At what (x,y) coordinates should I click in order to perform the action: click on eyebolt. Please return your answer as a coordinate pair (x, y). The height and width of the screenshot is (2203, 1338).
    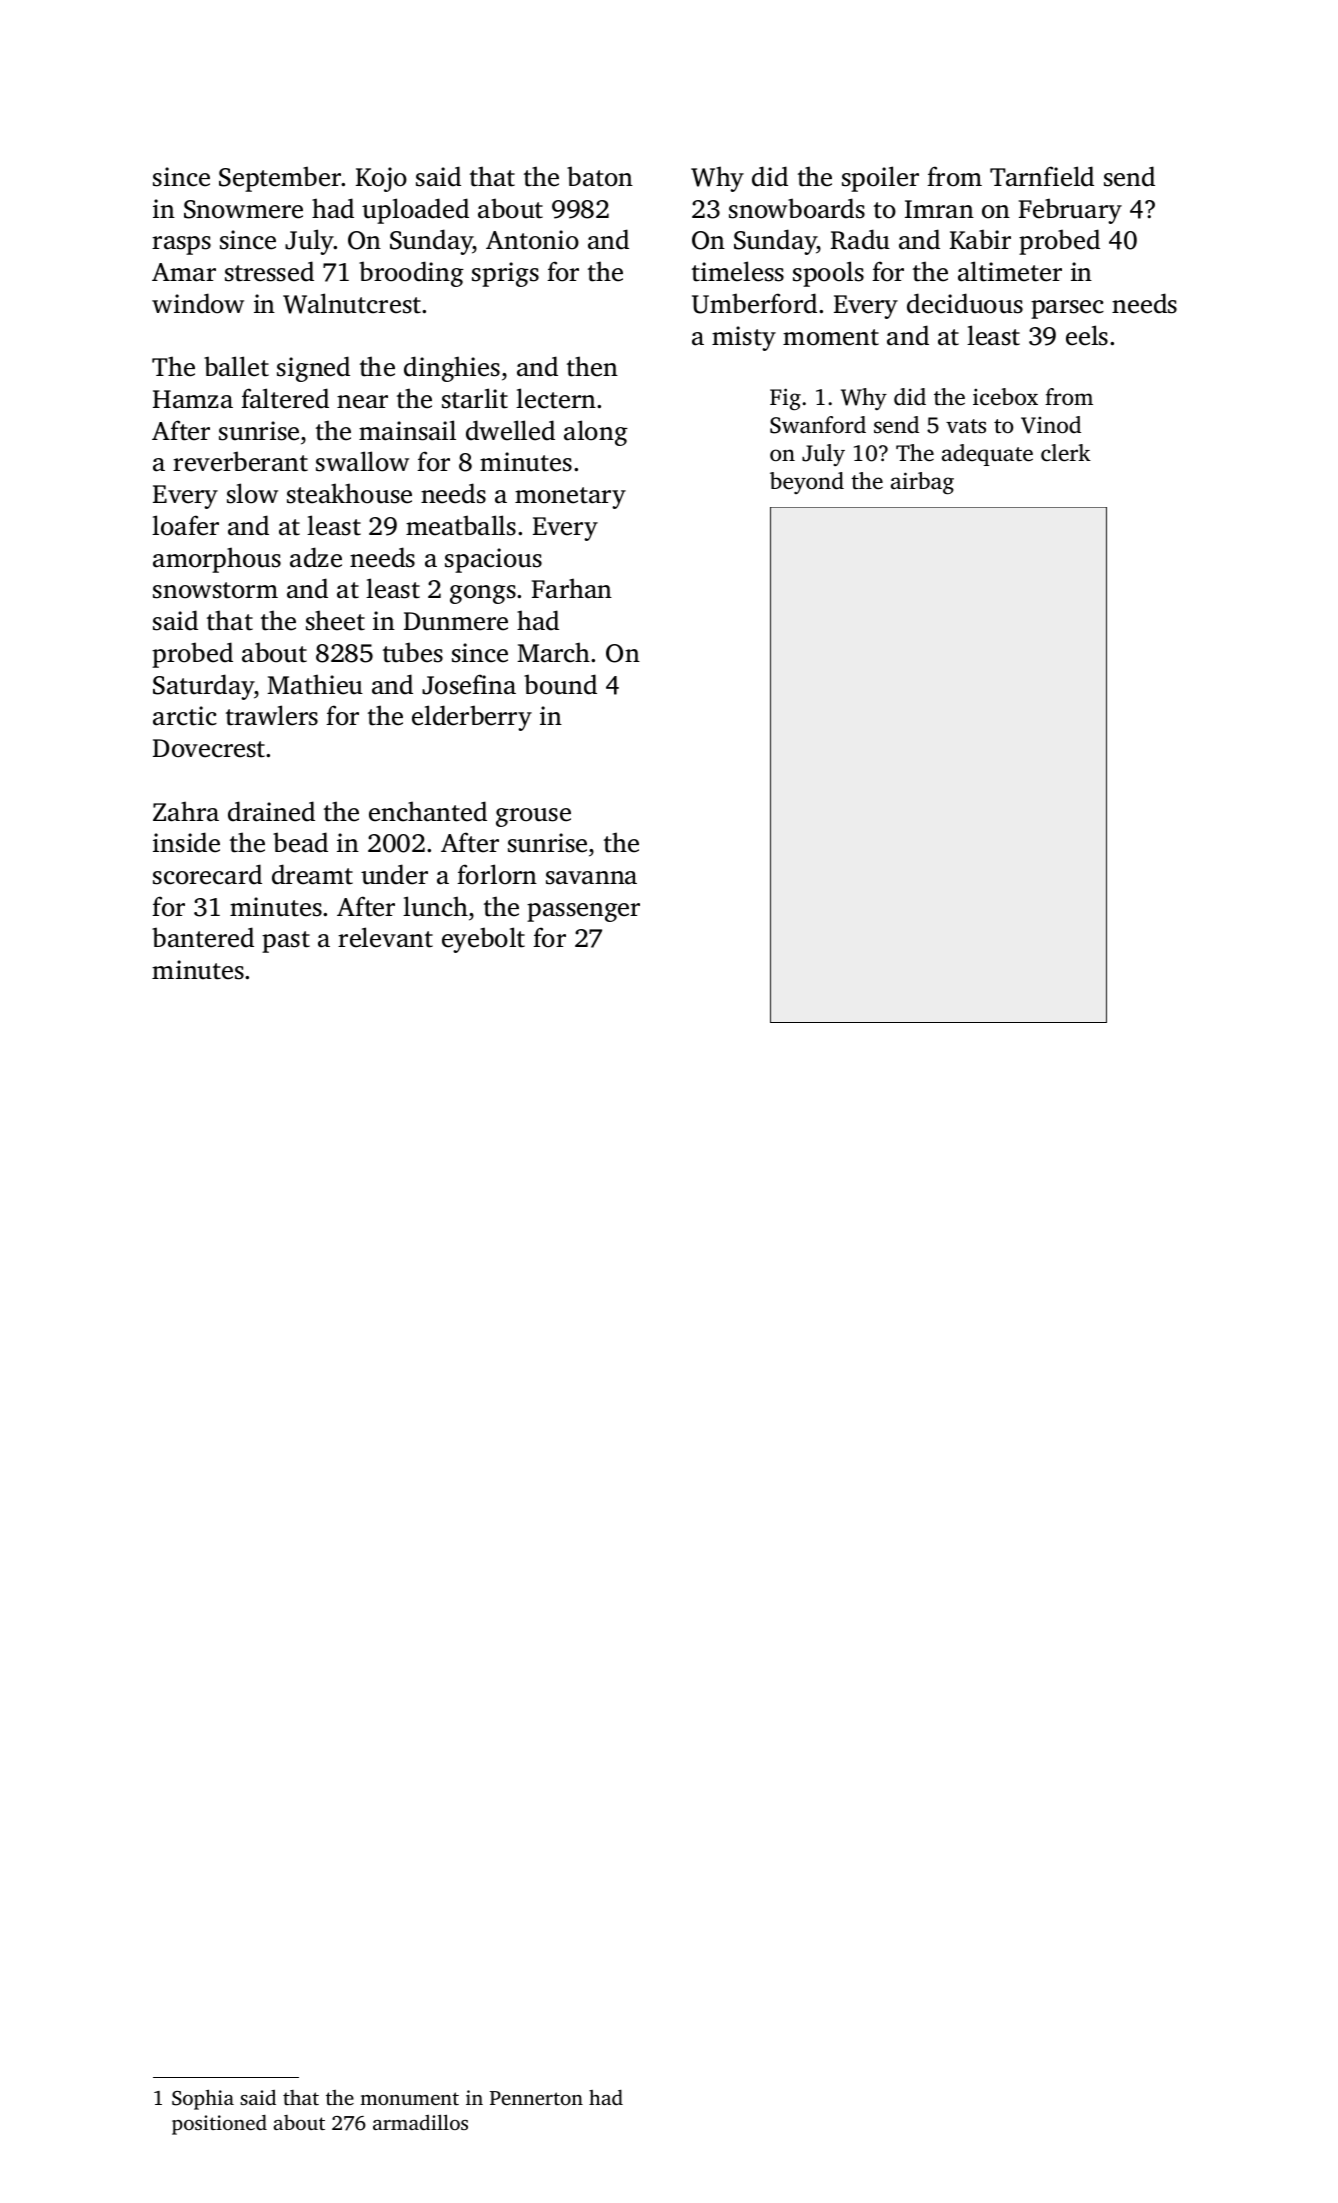
    Looking at the image, I should click on (483, 940).
